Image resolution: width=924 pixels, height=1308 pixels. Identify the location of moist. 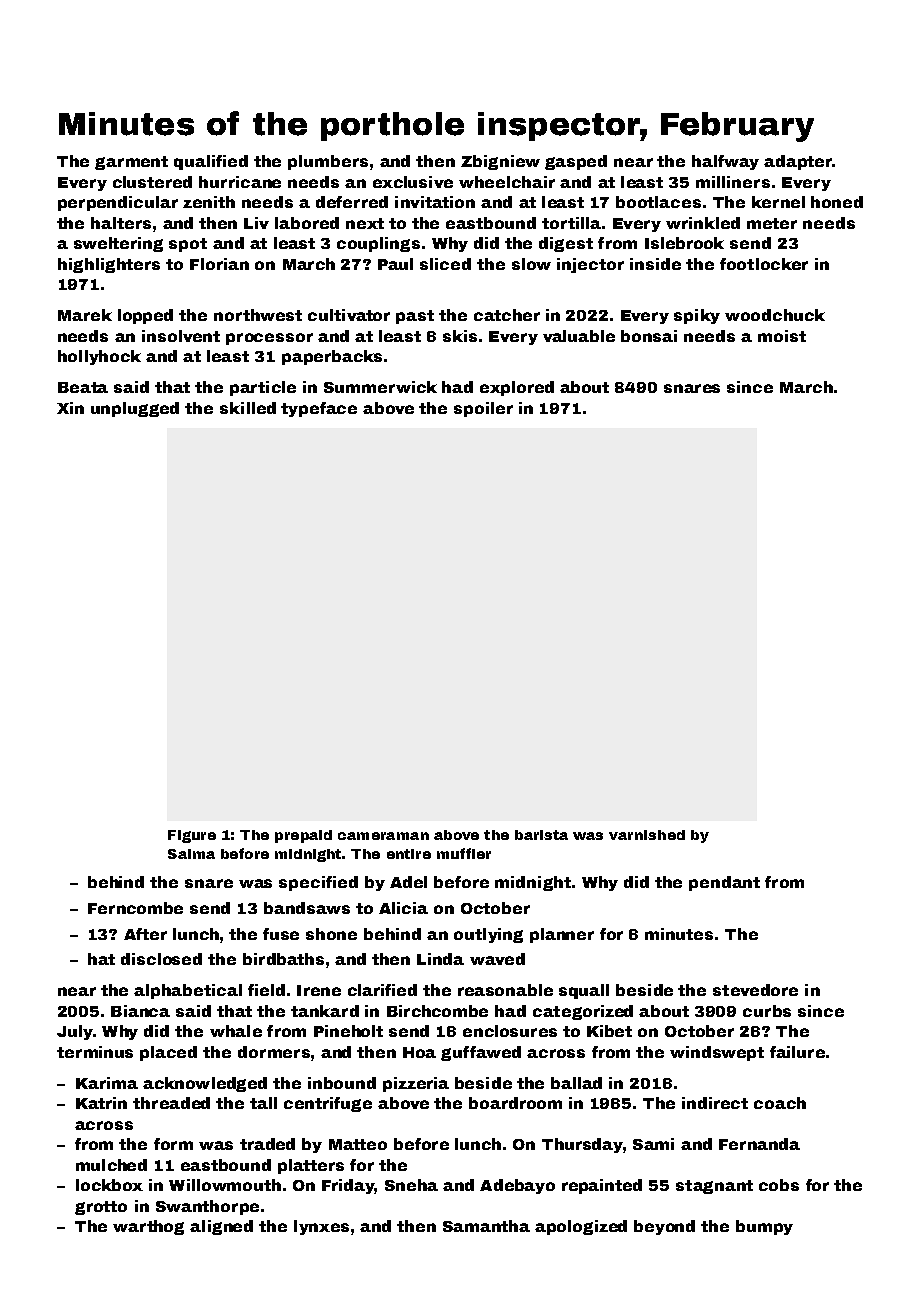
(782, 336).
